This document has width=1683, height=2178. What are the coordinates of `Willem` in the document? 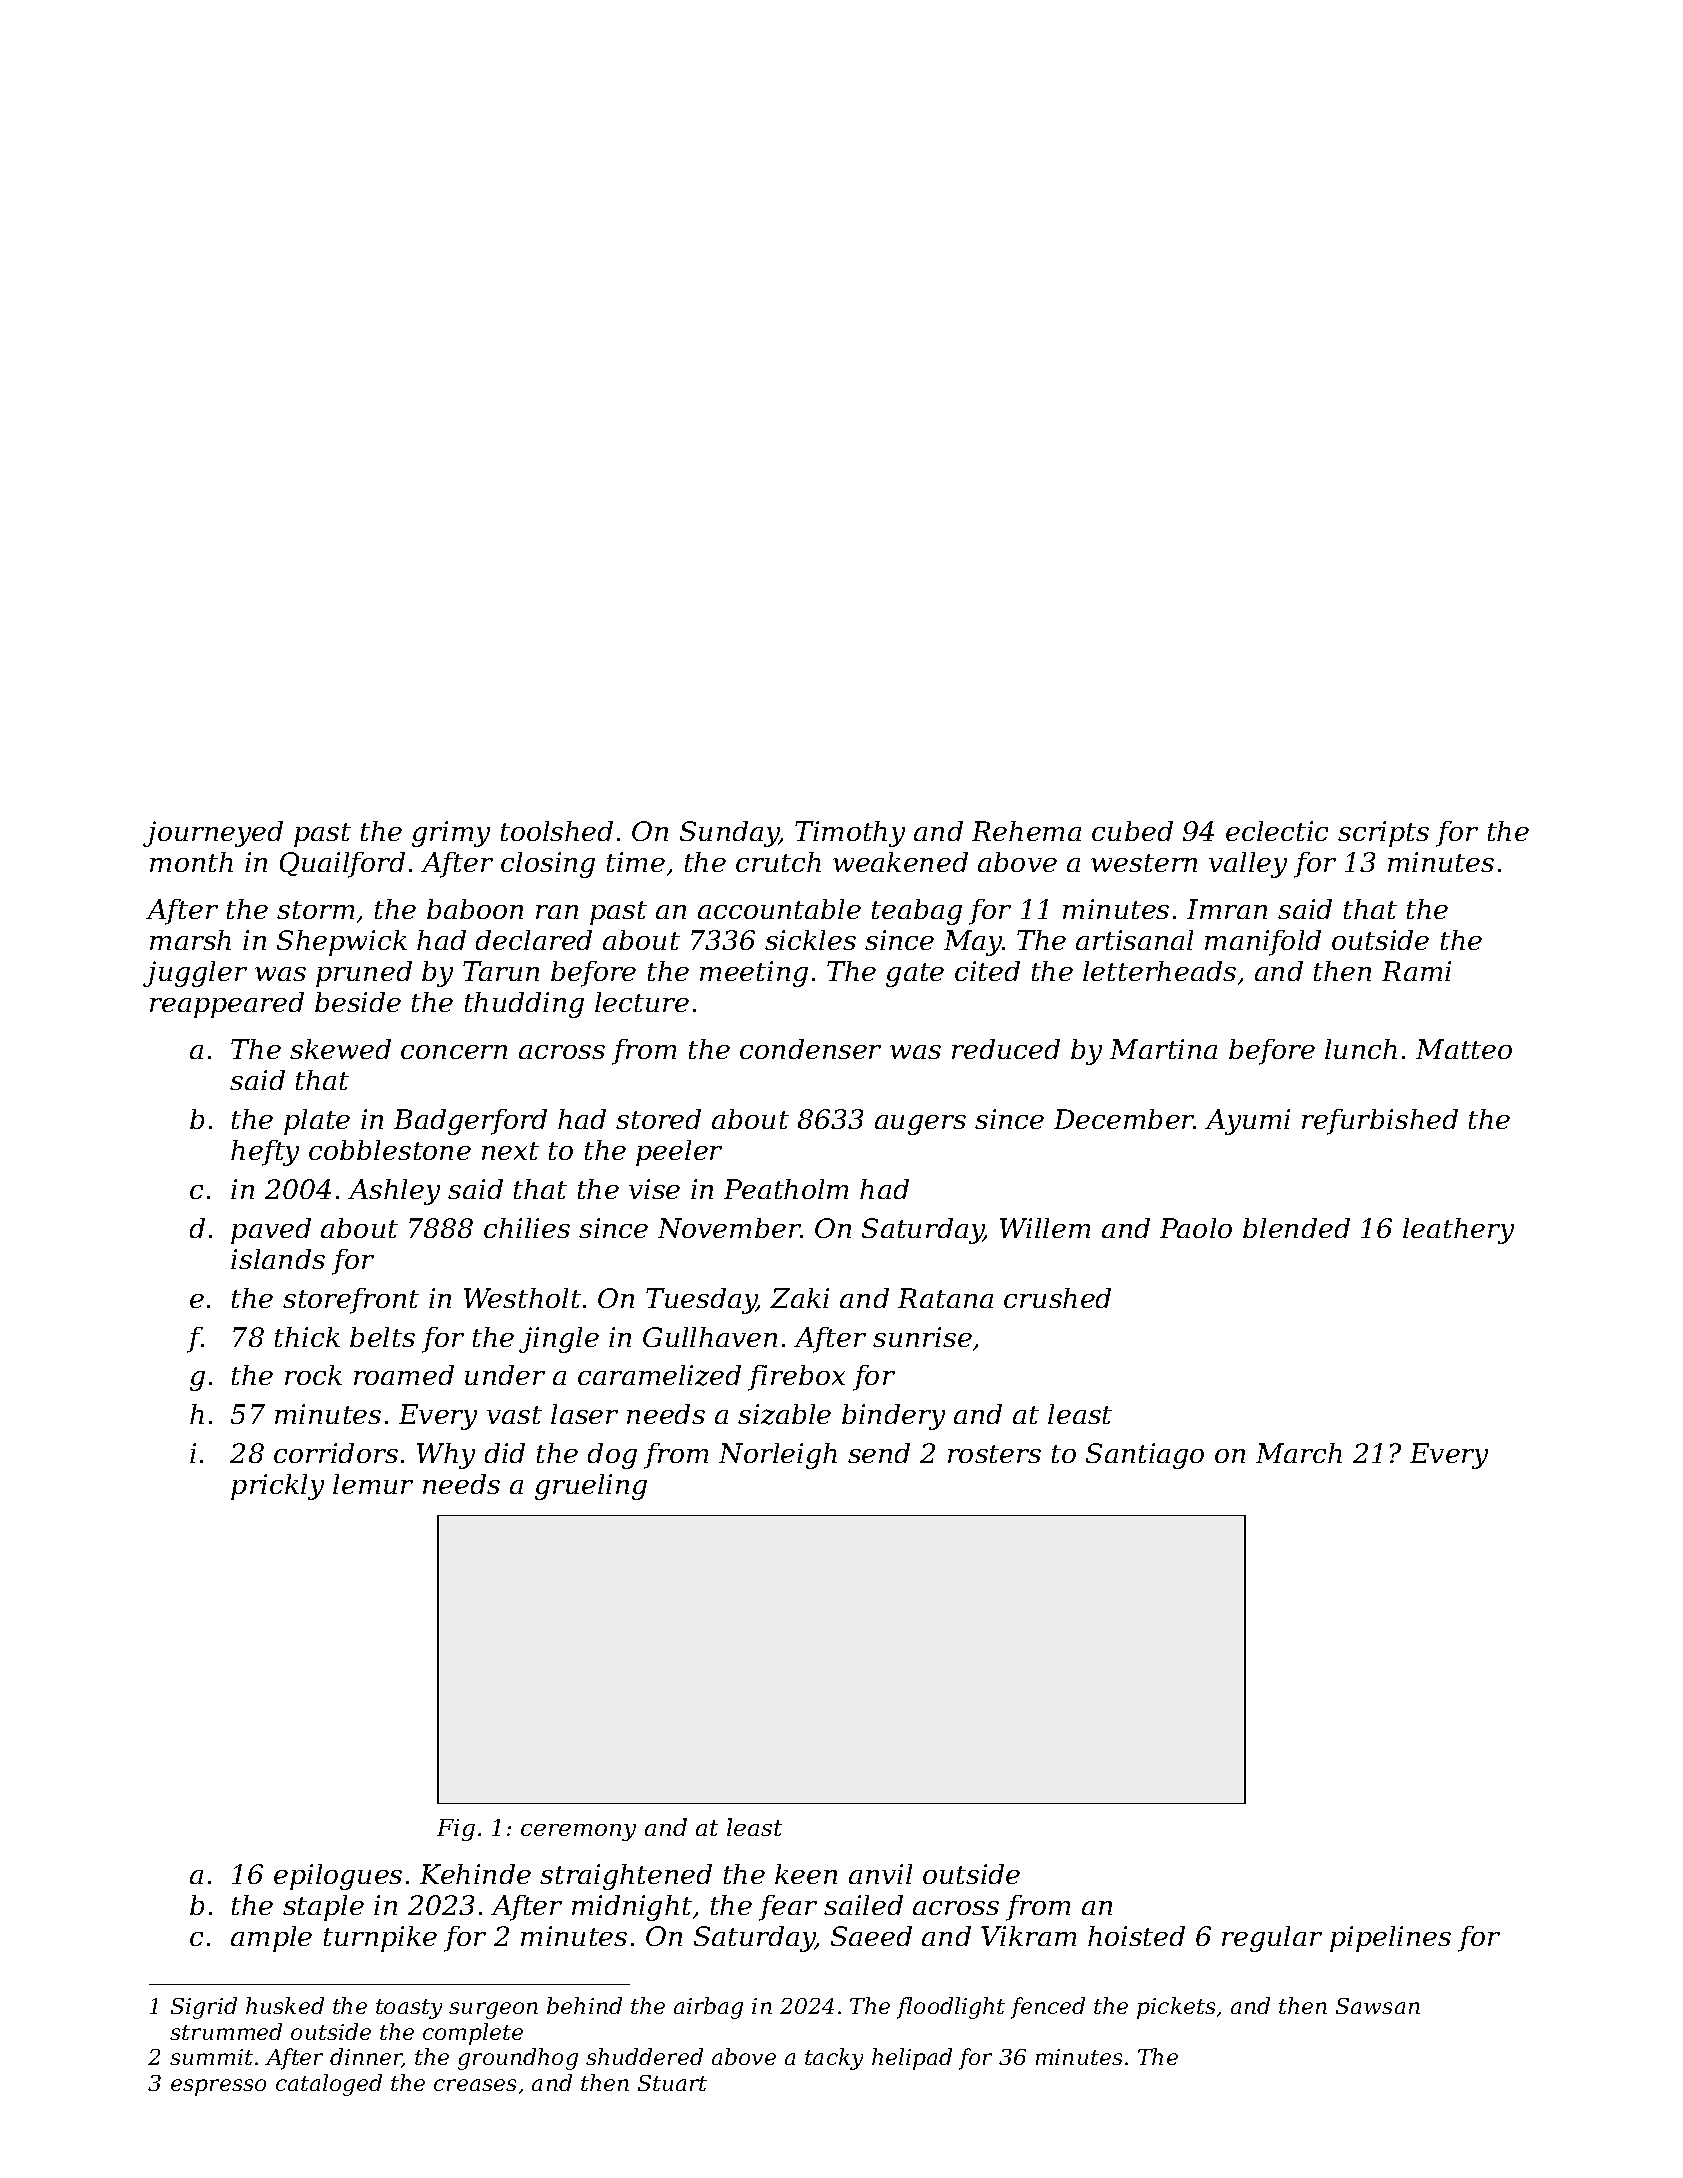 It's located at (1045, 1228).
